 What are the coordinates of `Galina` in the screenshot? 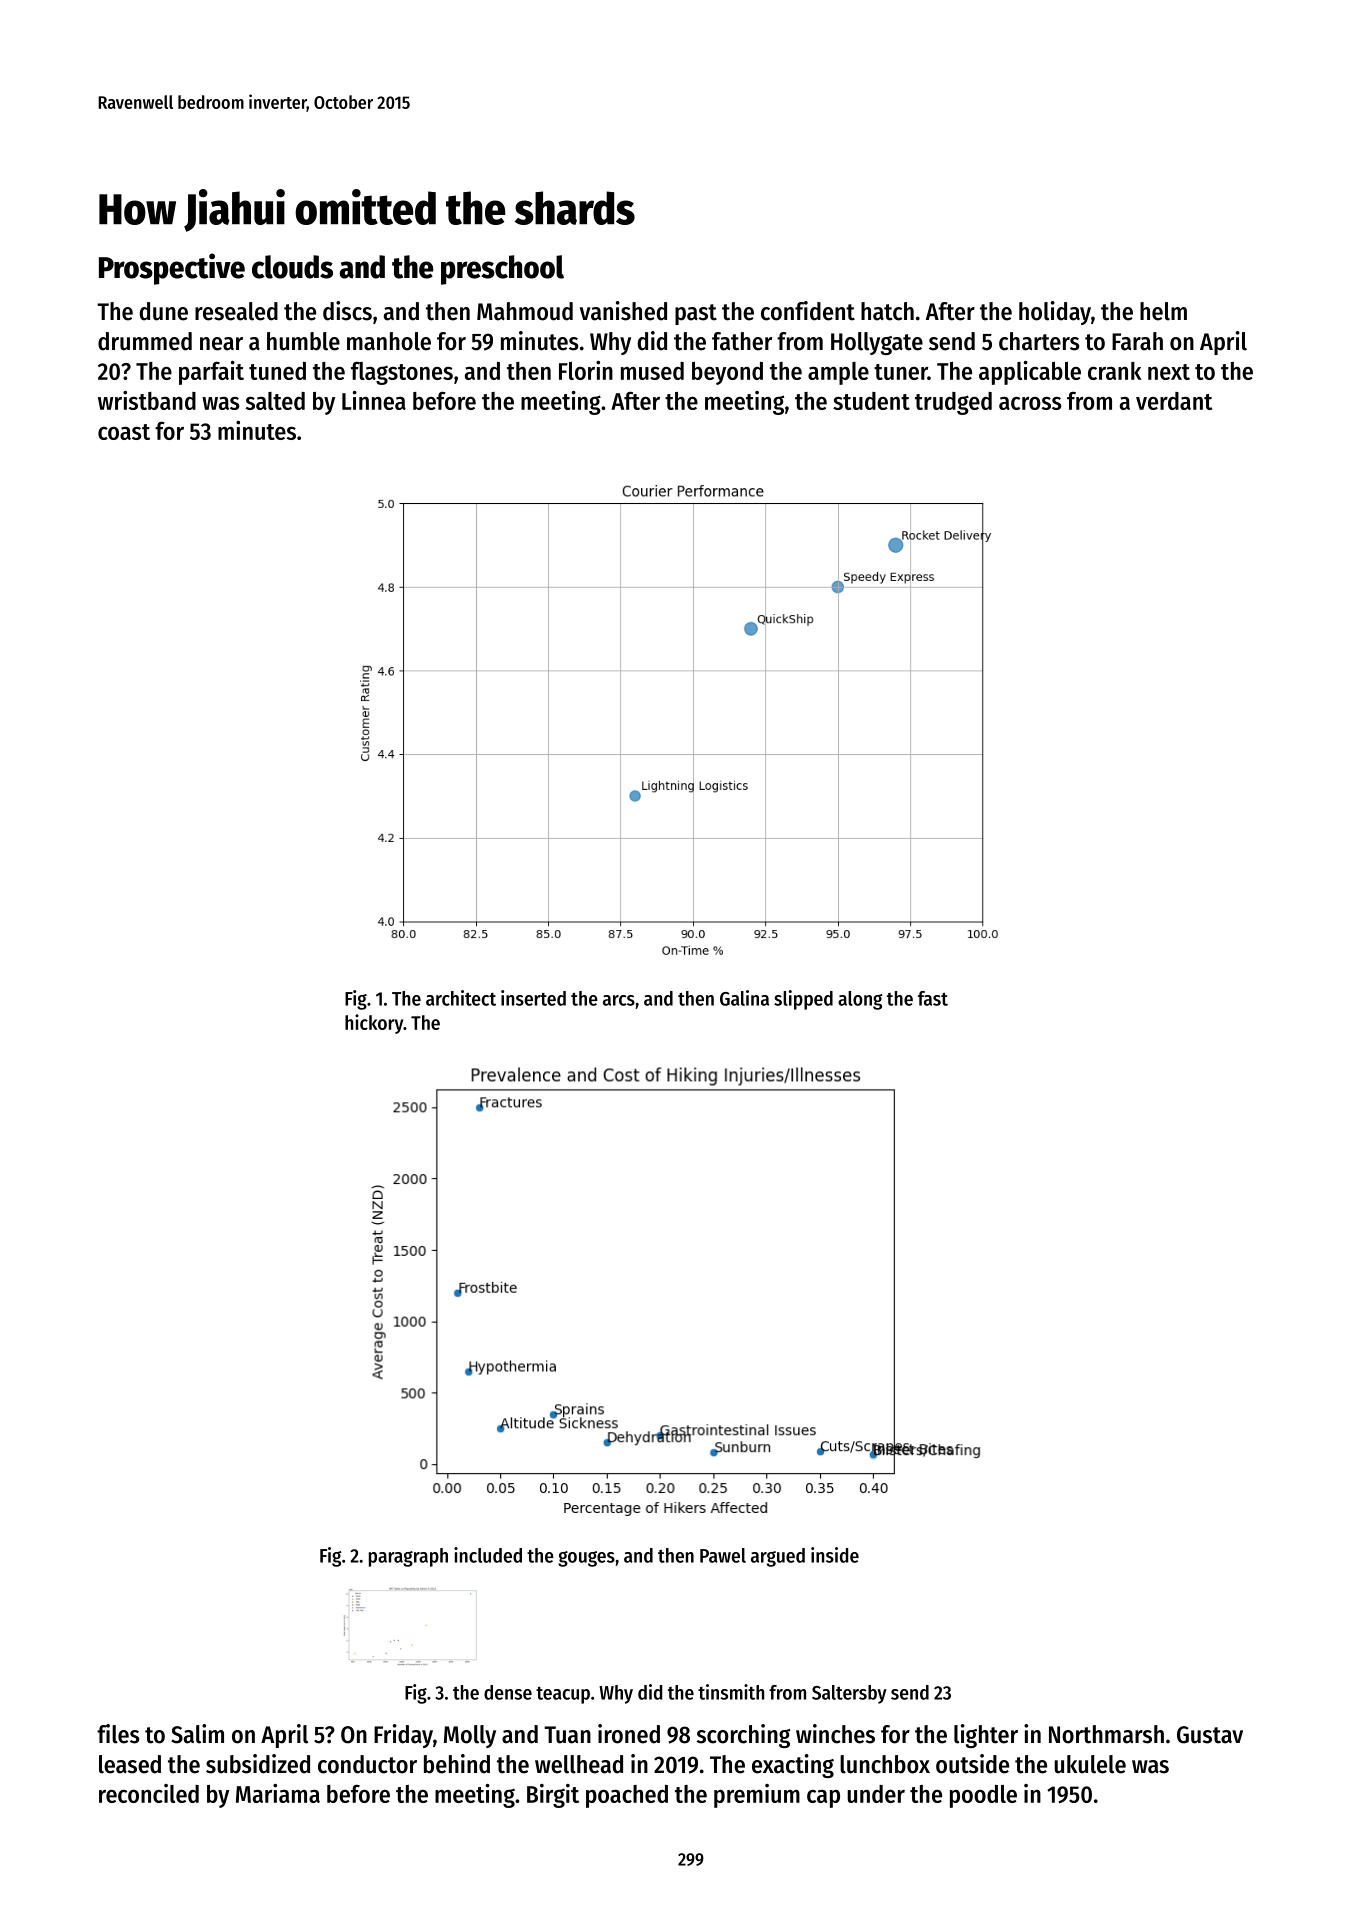 It's located at (744, 998).
